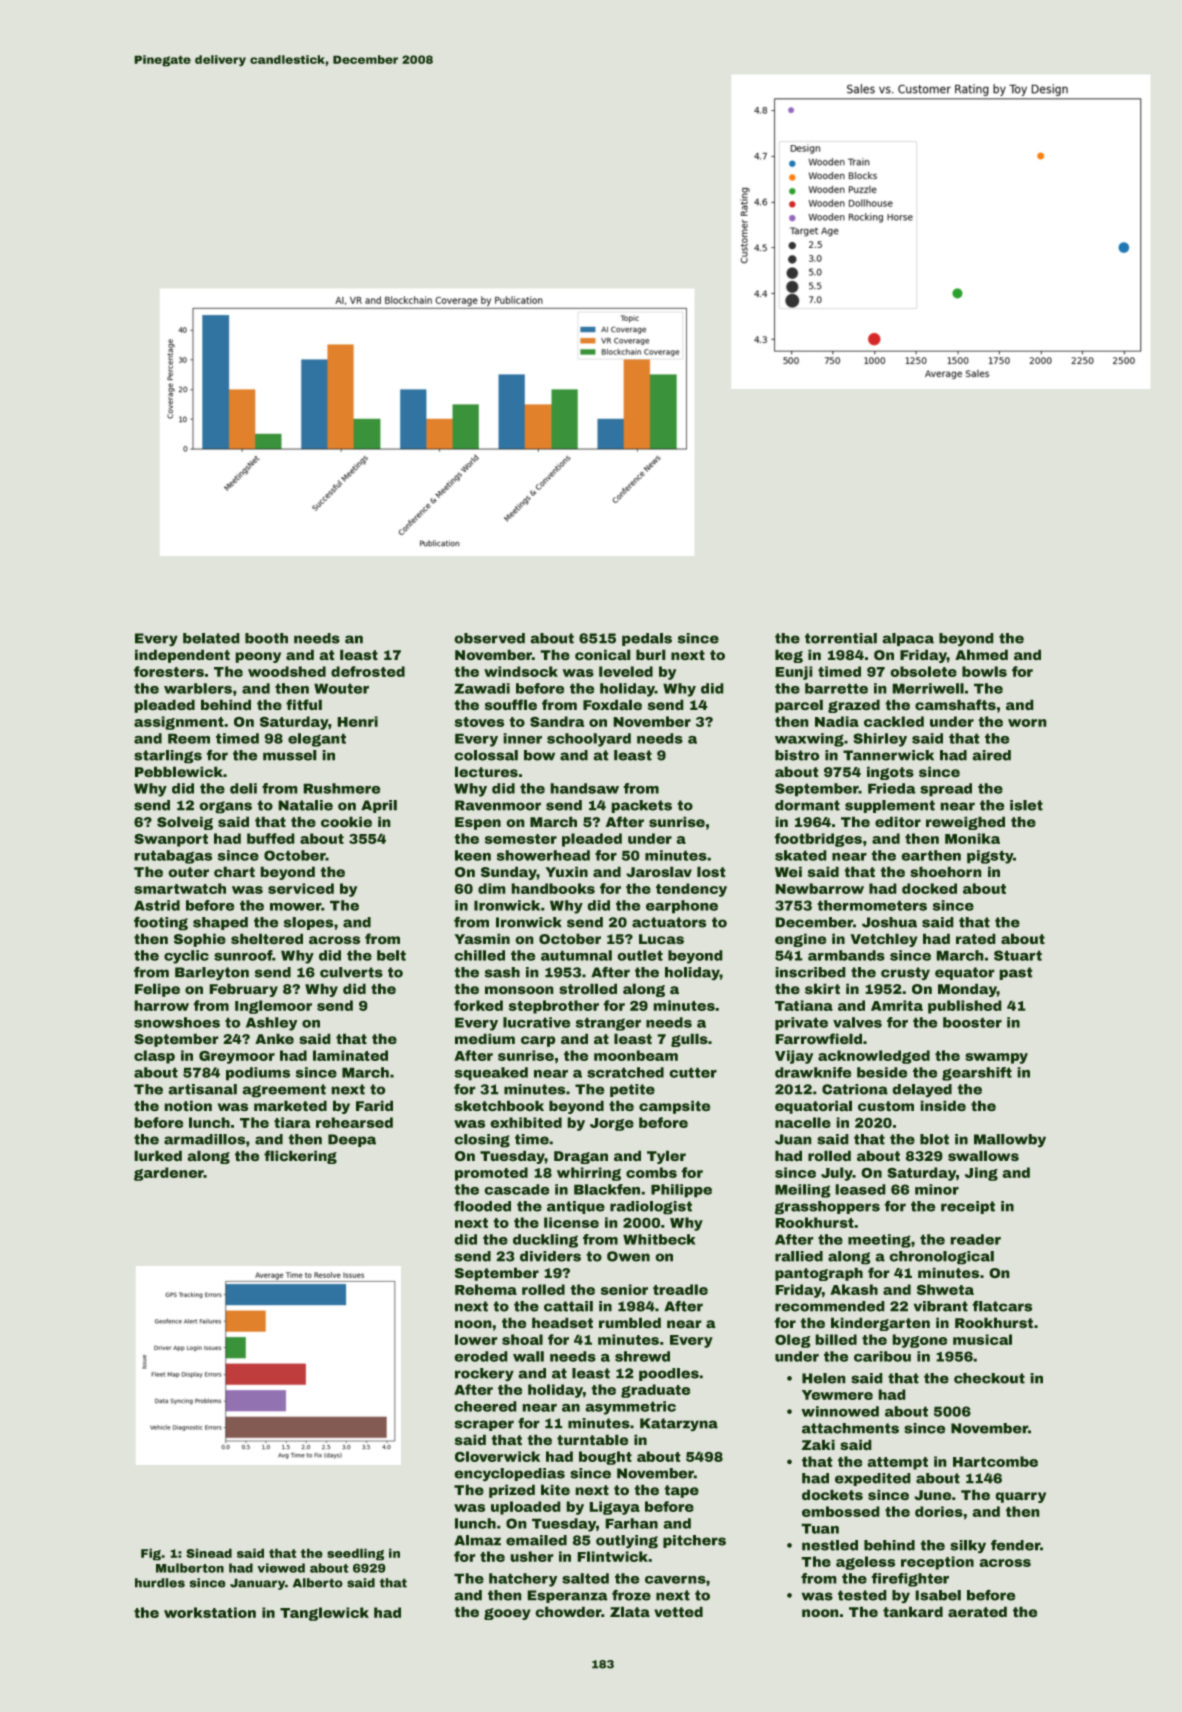  Describe the element at coordinates (659, 1239) in the screenshot. I see `Whitbeck` at that location.
